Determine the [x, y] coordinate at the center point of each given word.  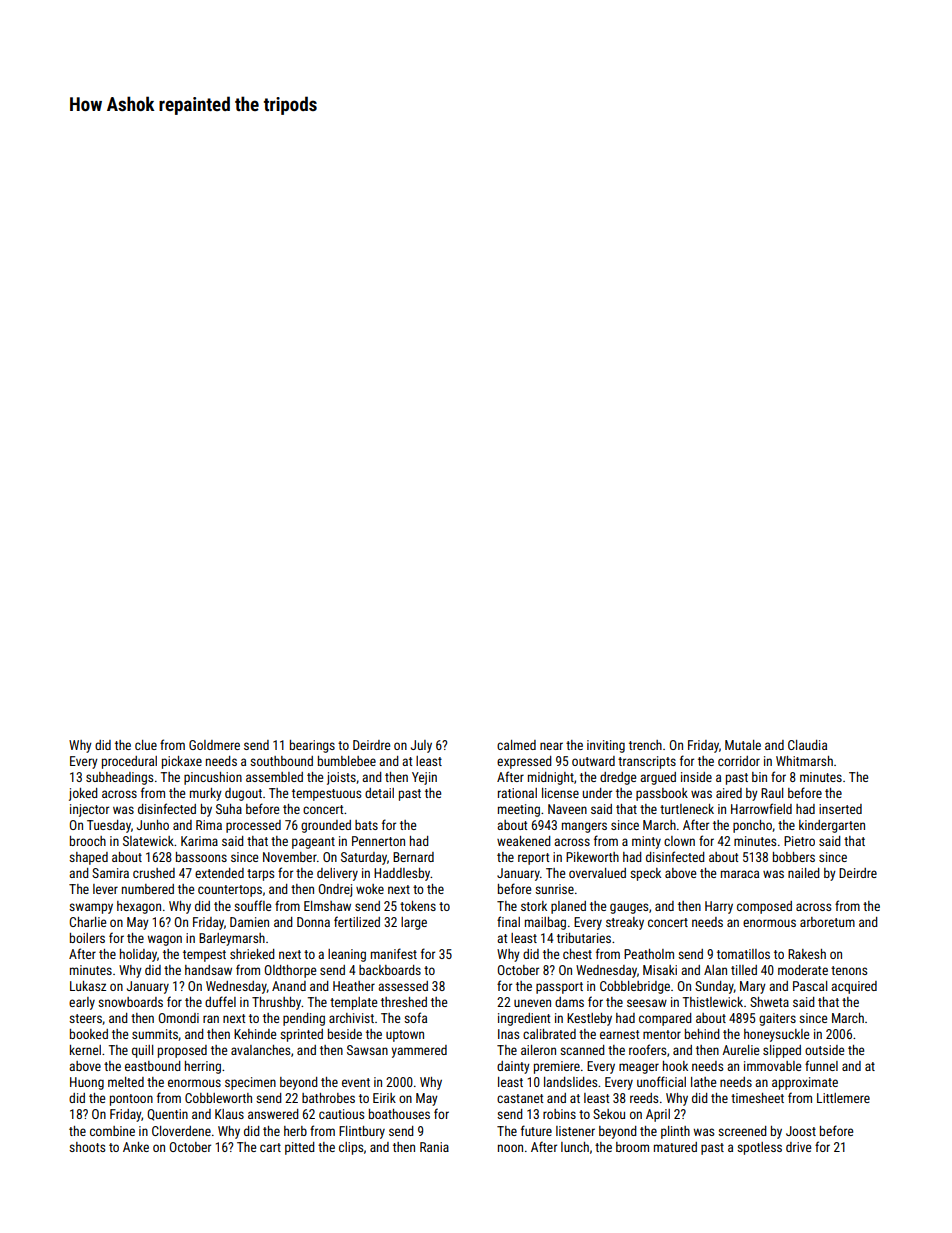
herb [295, 1131]
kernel [85, 1050]
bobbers [794, 857]
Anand [289, 986]
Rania [434, 1147]
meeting [519, 810]
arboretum [827, 922]
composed [764, 907]
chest [577, 954]
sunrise [554, 889]
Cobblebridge [635, 987]
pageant [313, 843]
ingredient [524, 1019]
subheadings [119, 778]
